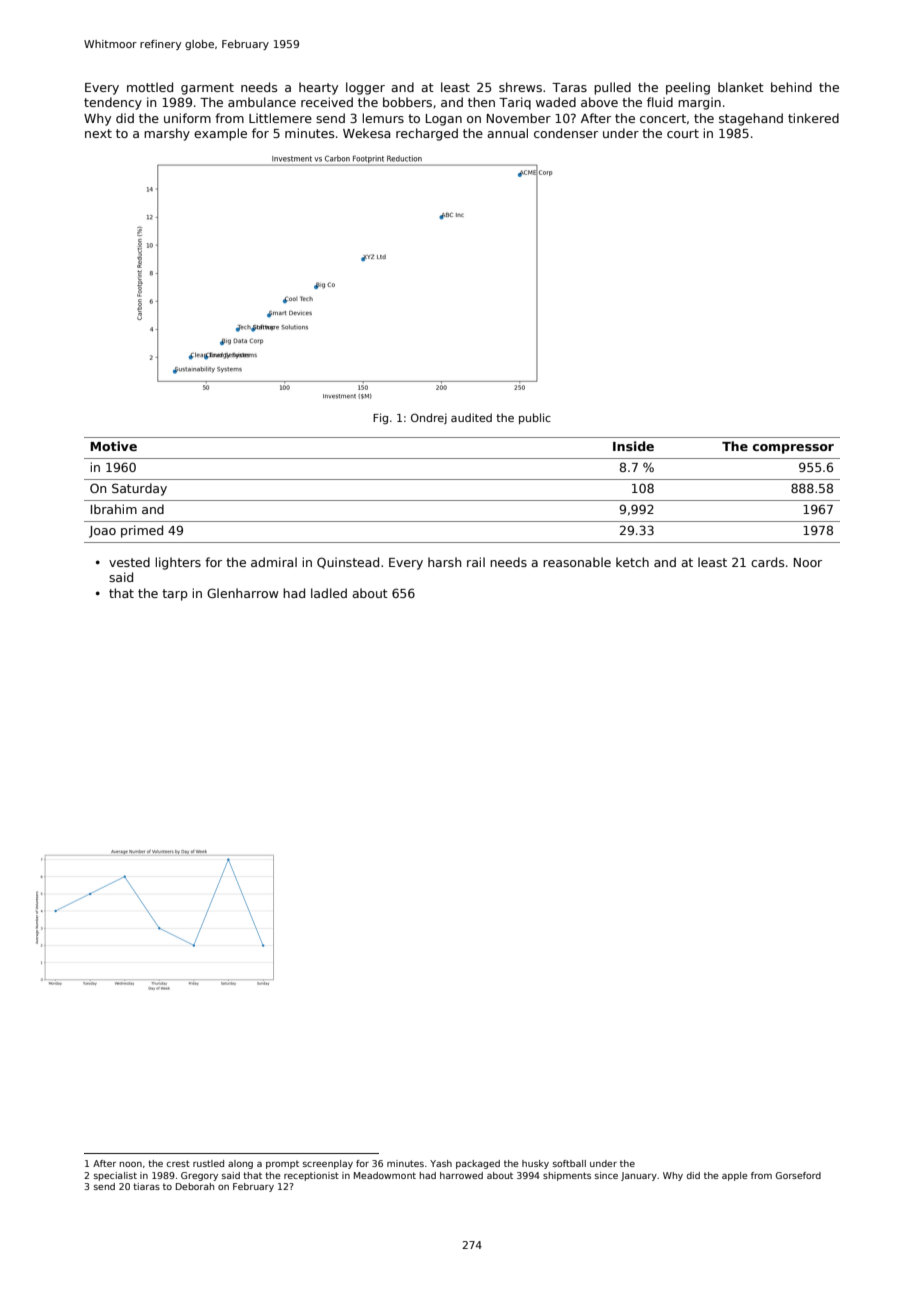 The image size is (924, 1308). What do you see at coordinates (566, 133) in the image?
I see `condenser` at bounding box center [566, 133].
